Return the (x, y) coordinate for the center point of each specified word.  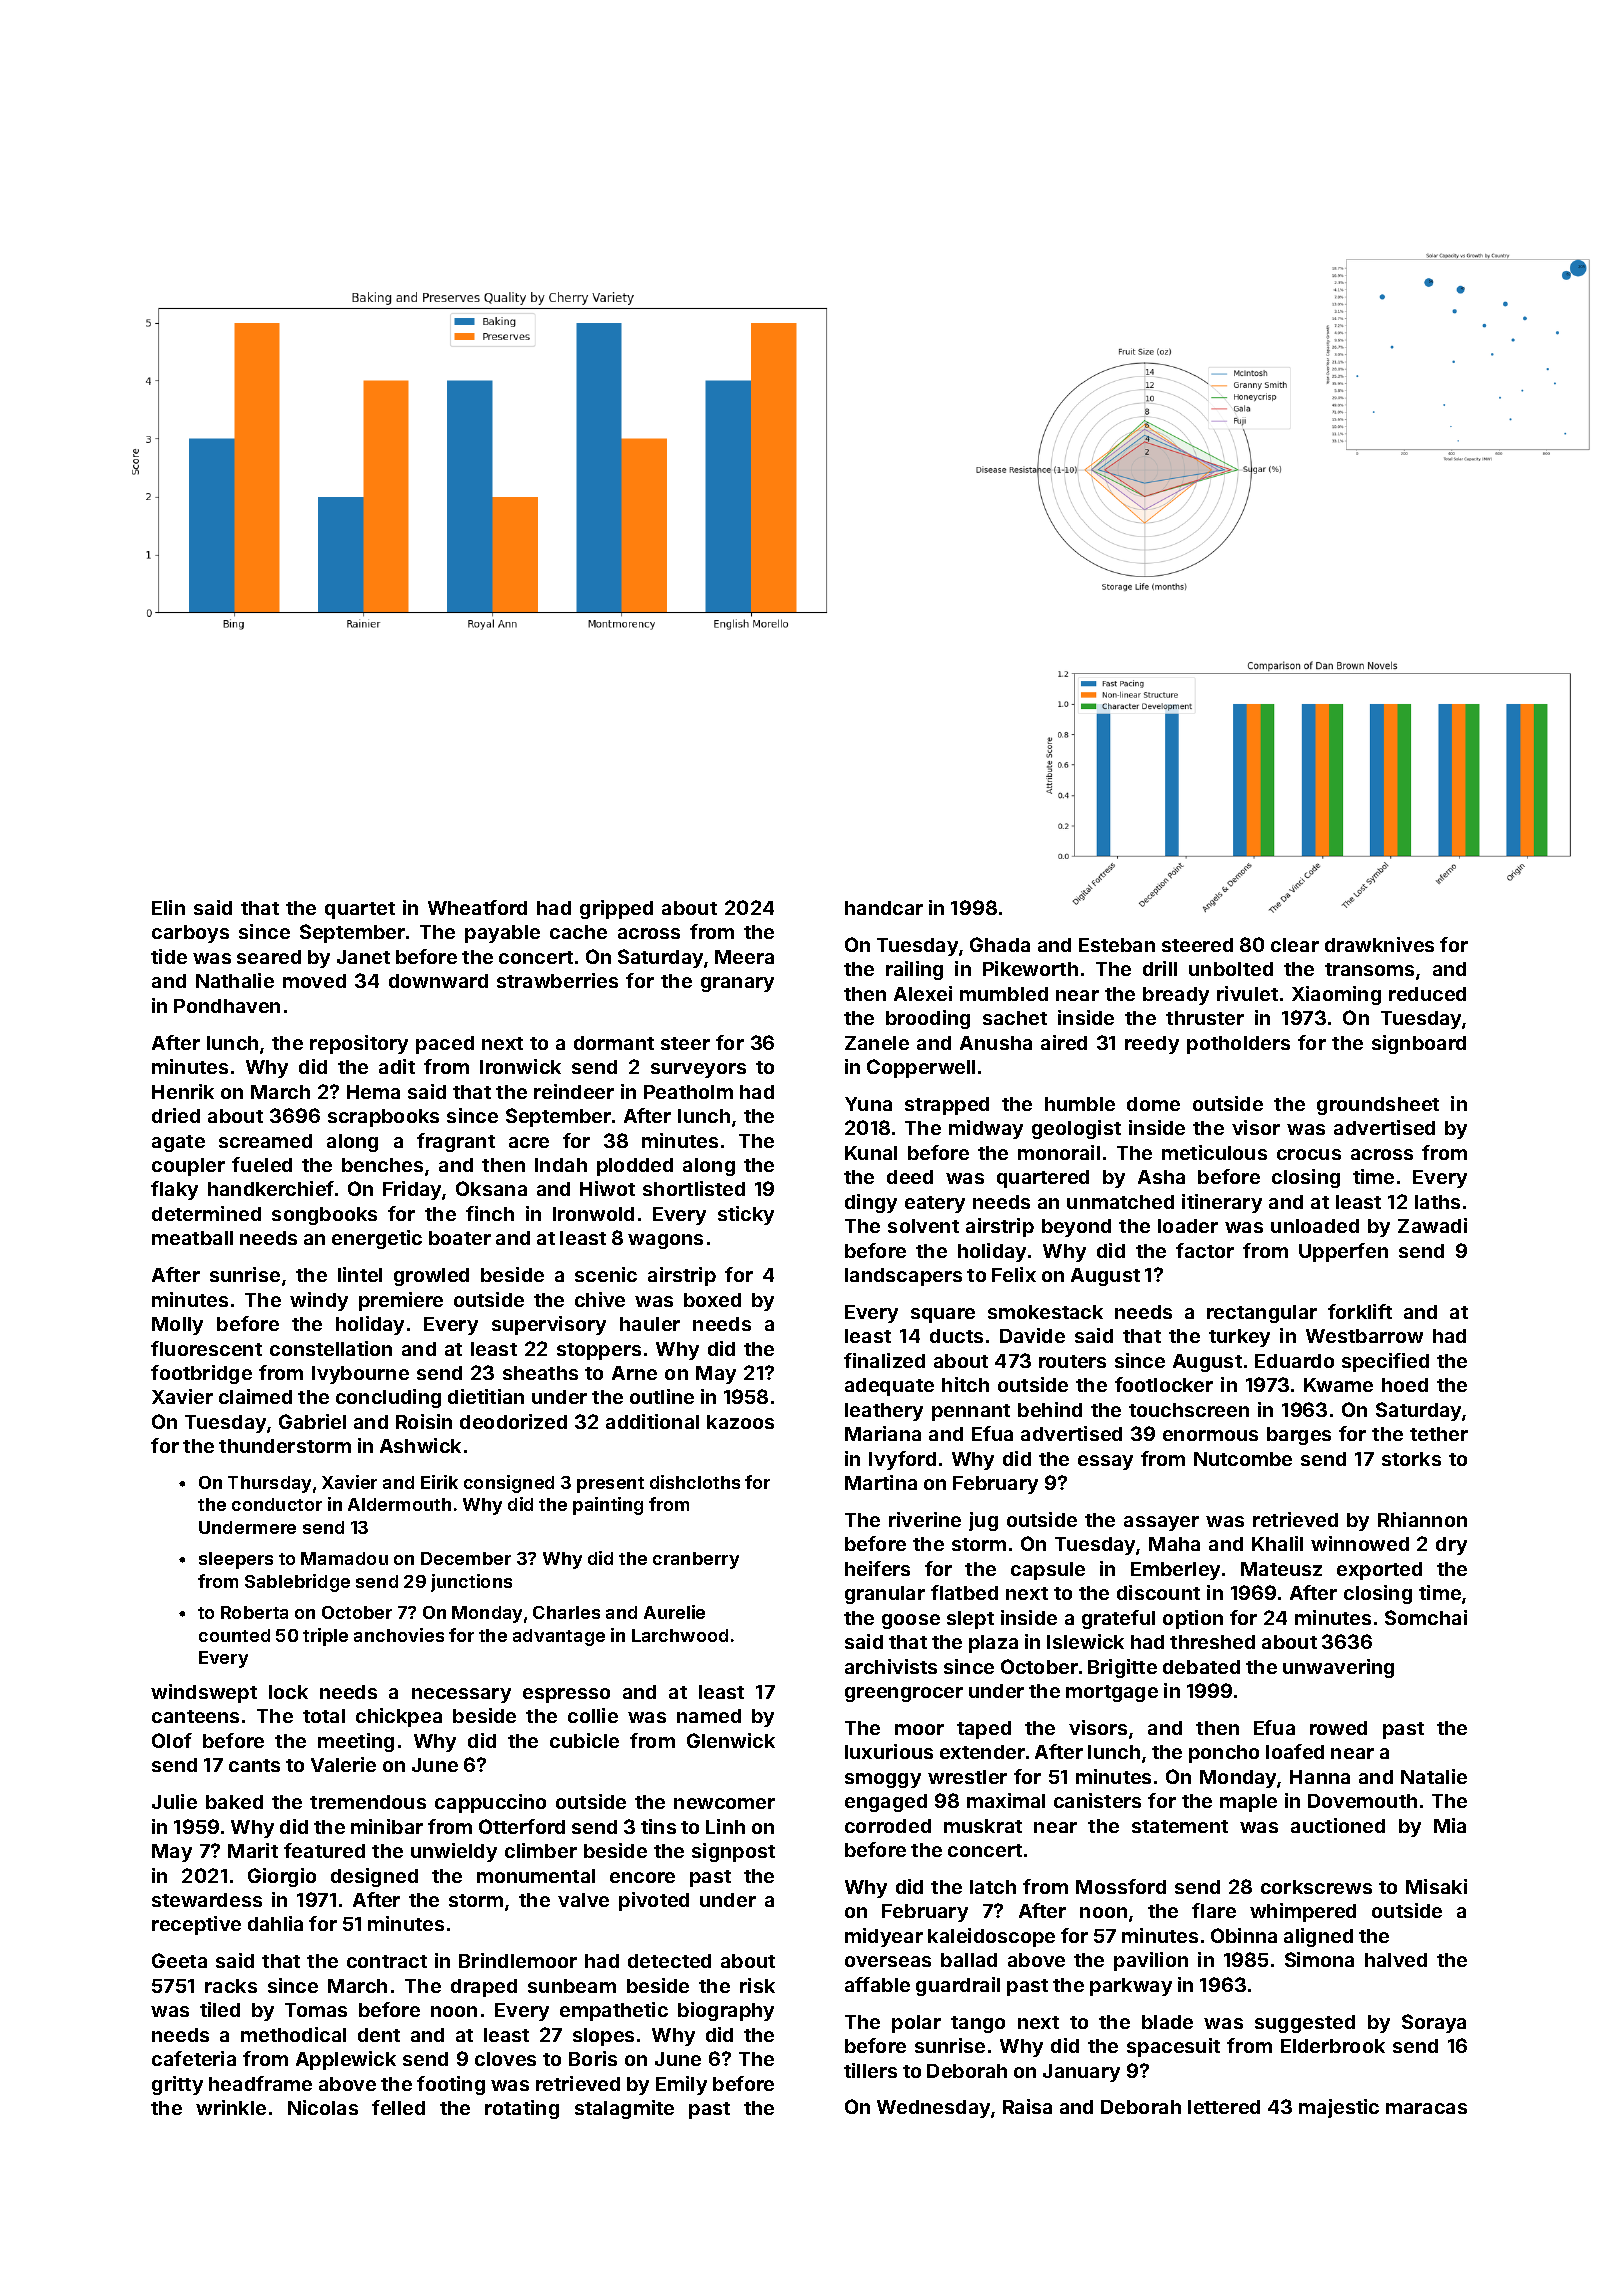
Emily (681, 2085)
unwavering (1338, 1668)
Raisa (1027, 2106)
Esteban (1117, 945)
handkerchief (271, 1188)
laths (1437, 1202)
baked (234, 1802)
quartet (360, 910)
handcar (884, 908)
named (709, 1716)
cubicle (584, 1740)
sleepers (236, 1560)
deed (910, 1177)
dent (379, 2035)
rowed (1338, 1728)
